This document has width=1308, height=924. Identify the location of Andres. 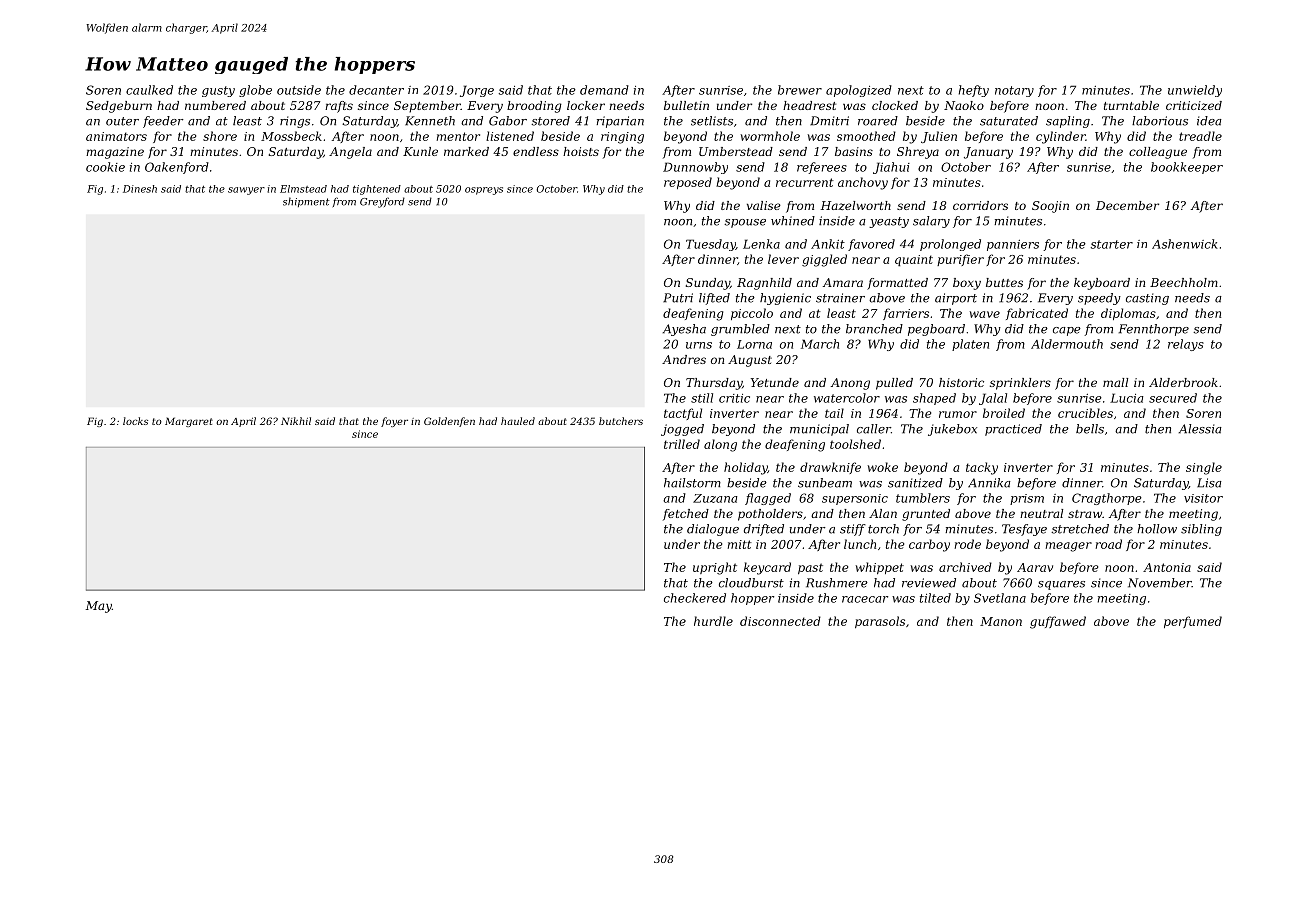
(684, 359).
